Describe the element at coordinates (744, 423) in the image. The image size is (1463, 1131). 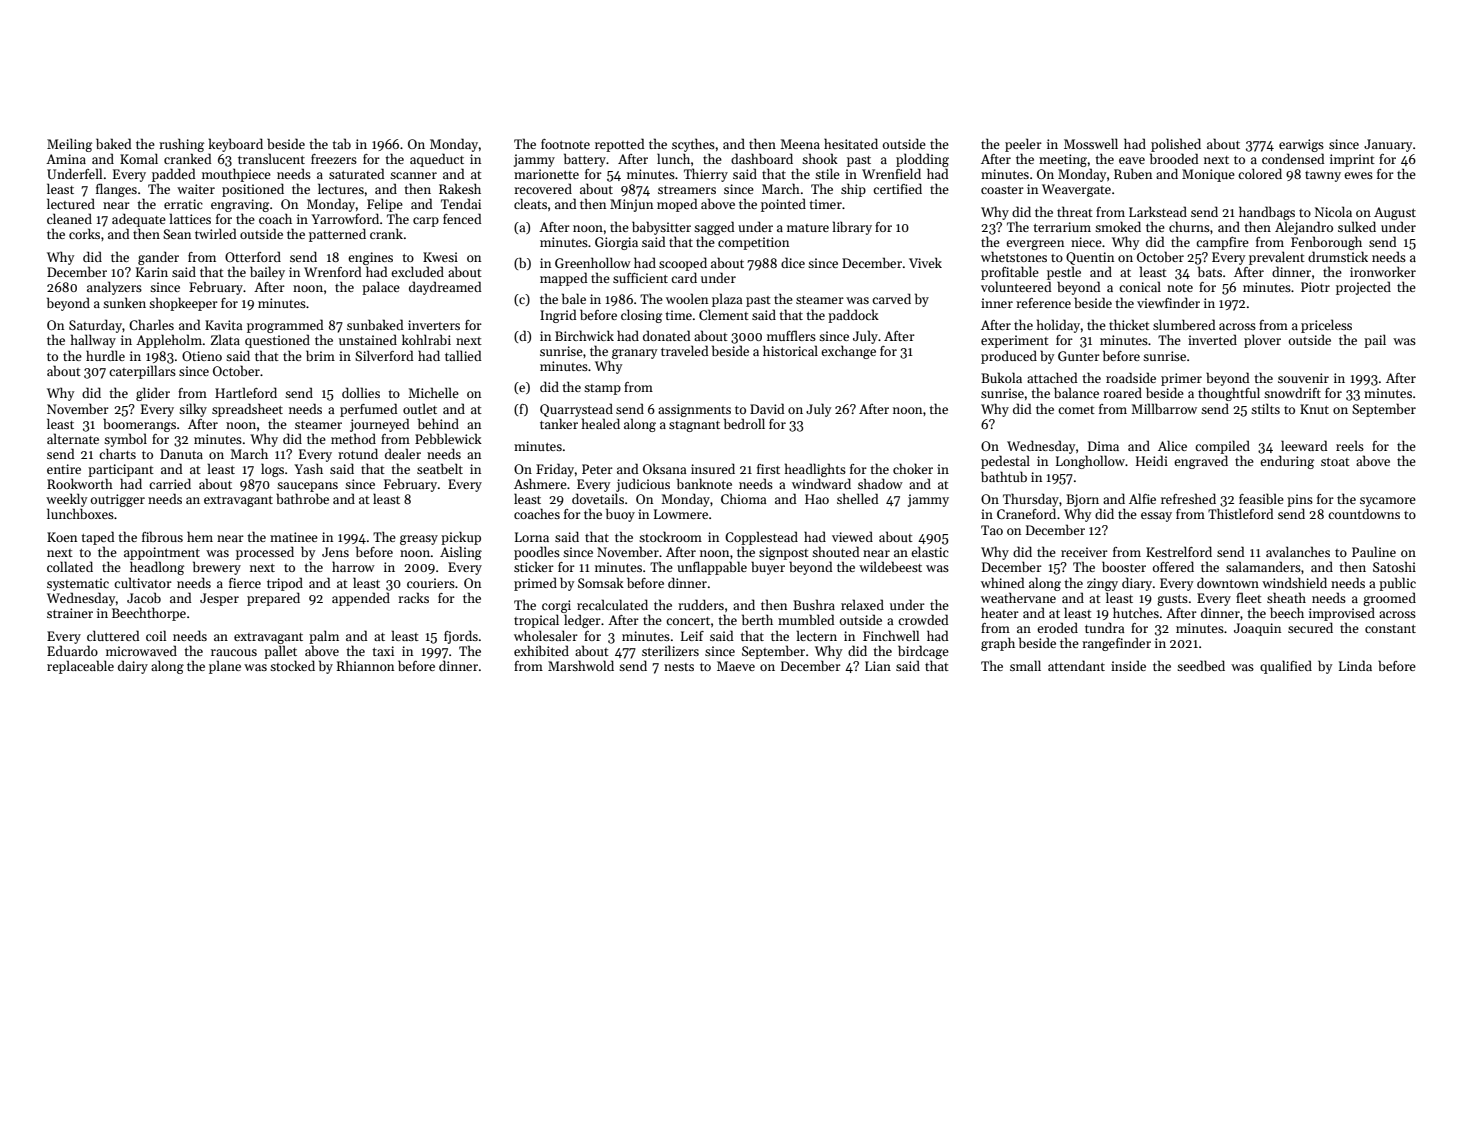
I see `bedroll` at that location.
